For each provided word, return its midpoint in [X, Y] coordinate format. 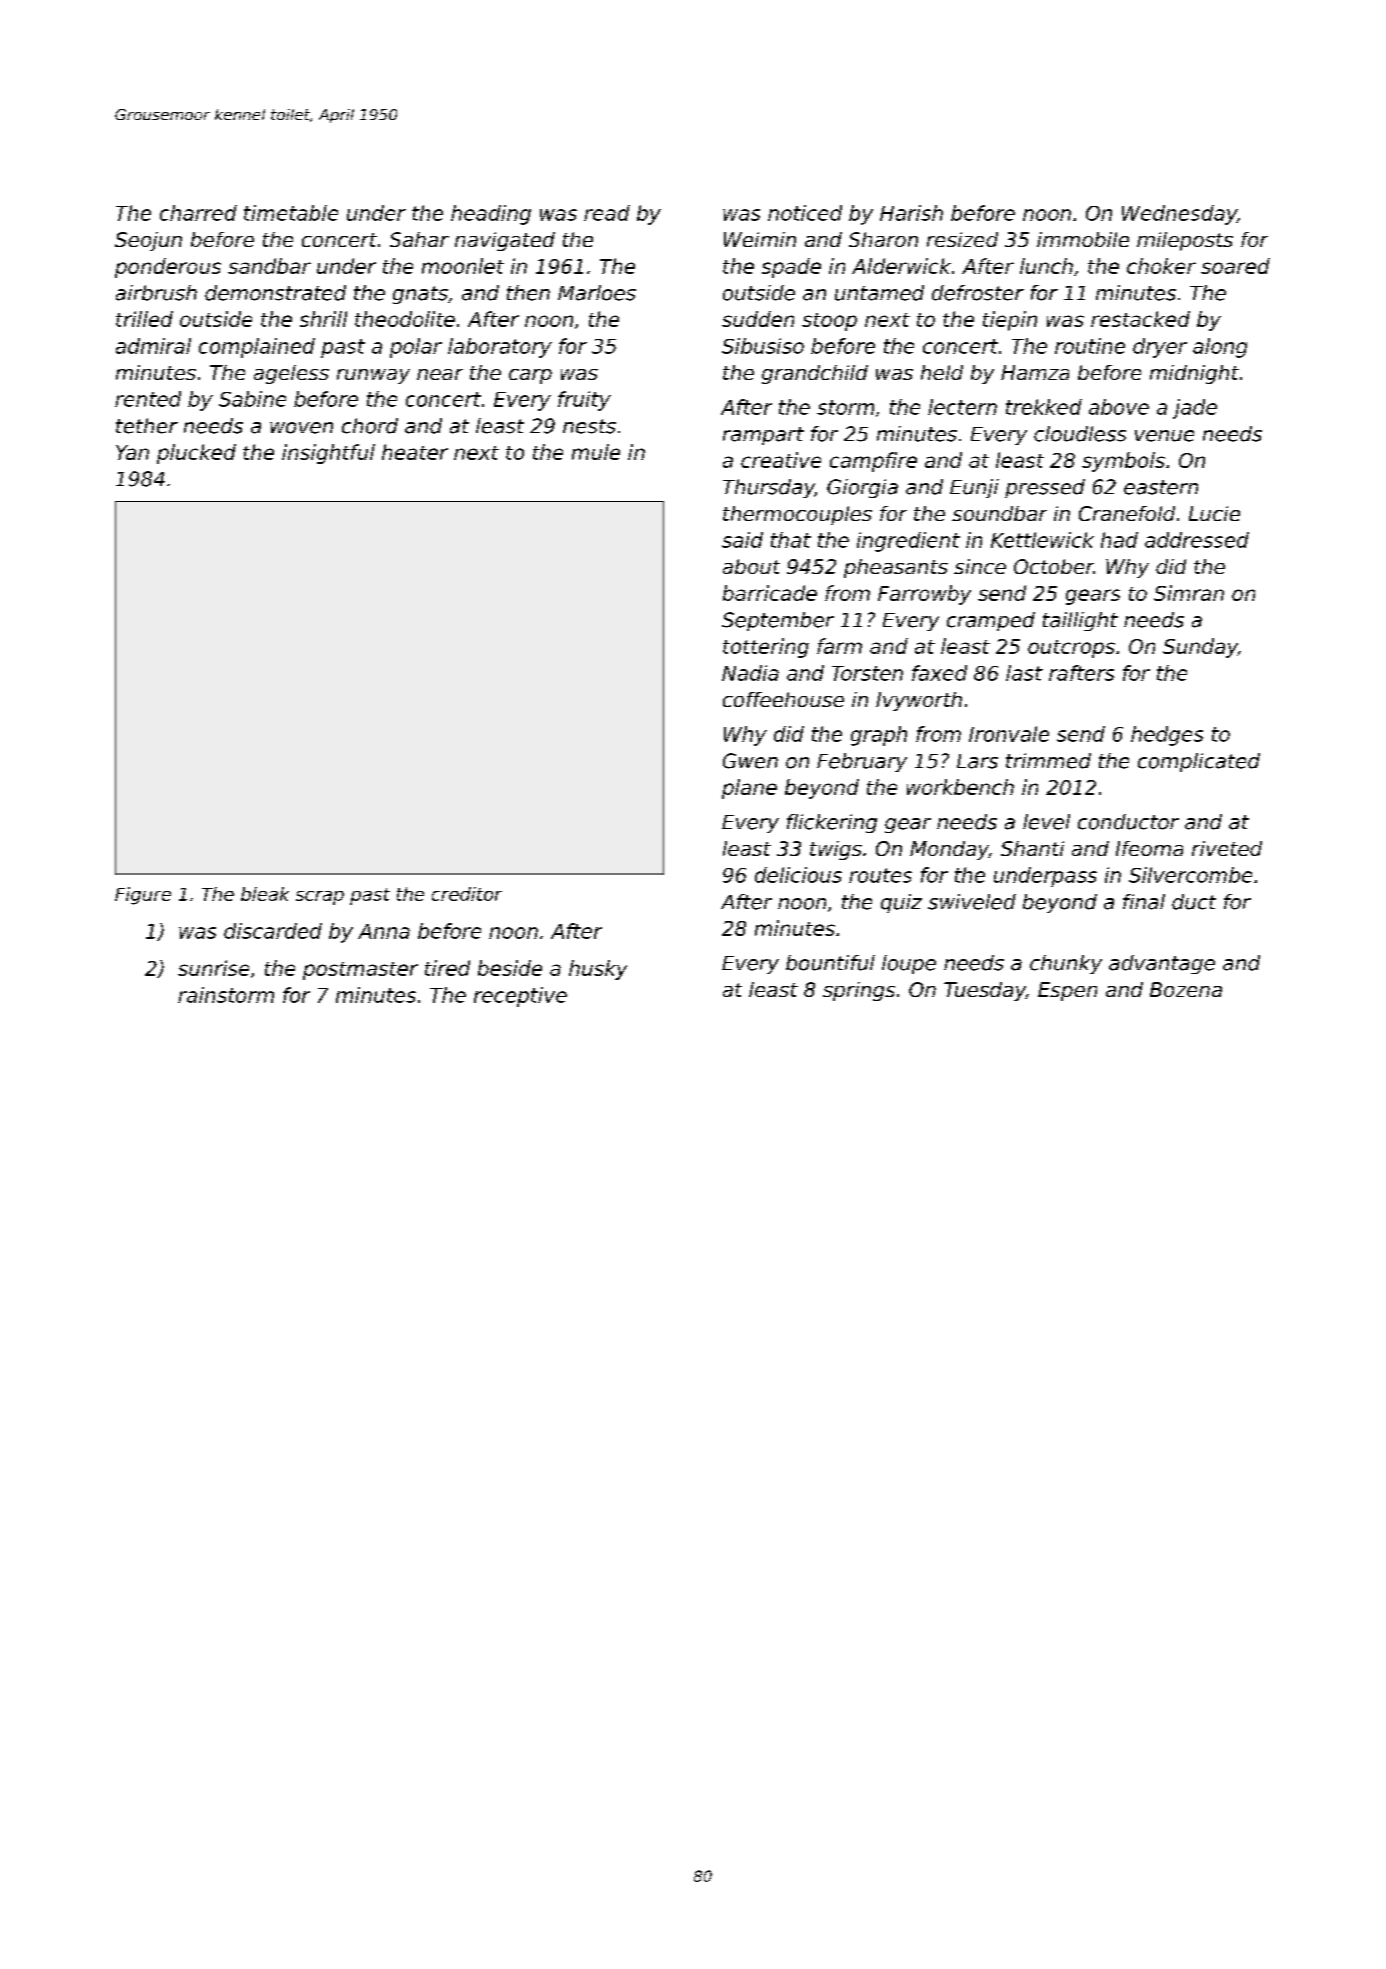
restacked [1140, 319]
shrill [323, 319]
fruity [584, 401]
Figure [143, 896]
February [862, 762]
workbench [960, 787]
